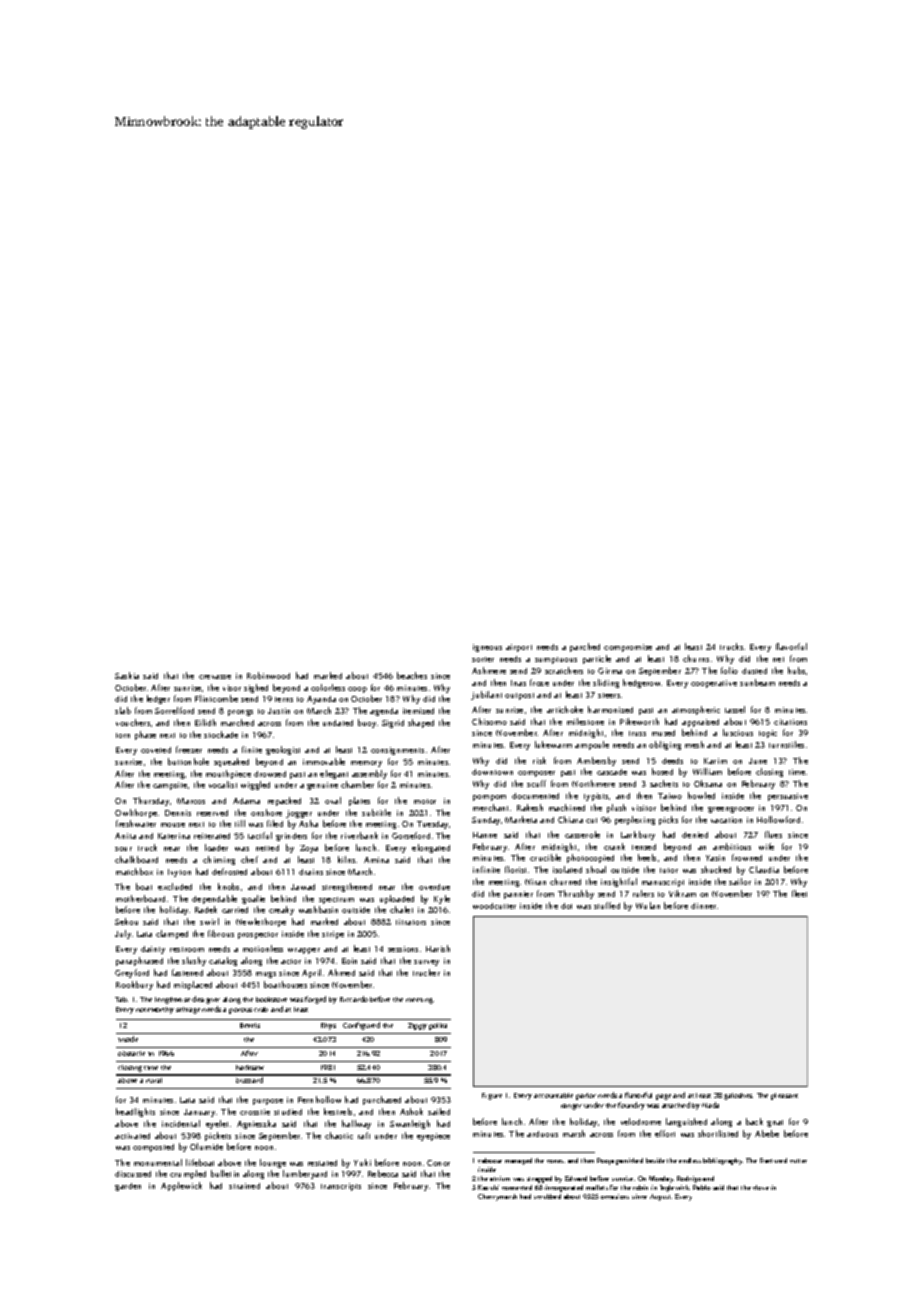 This screenshot has height=1308, width=924. Describe the element at coordinates (663, 1097) in the screenshot. I see `page` at that location.
